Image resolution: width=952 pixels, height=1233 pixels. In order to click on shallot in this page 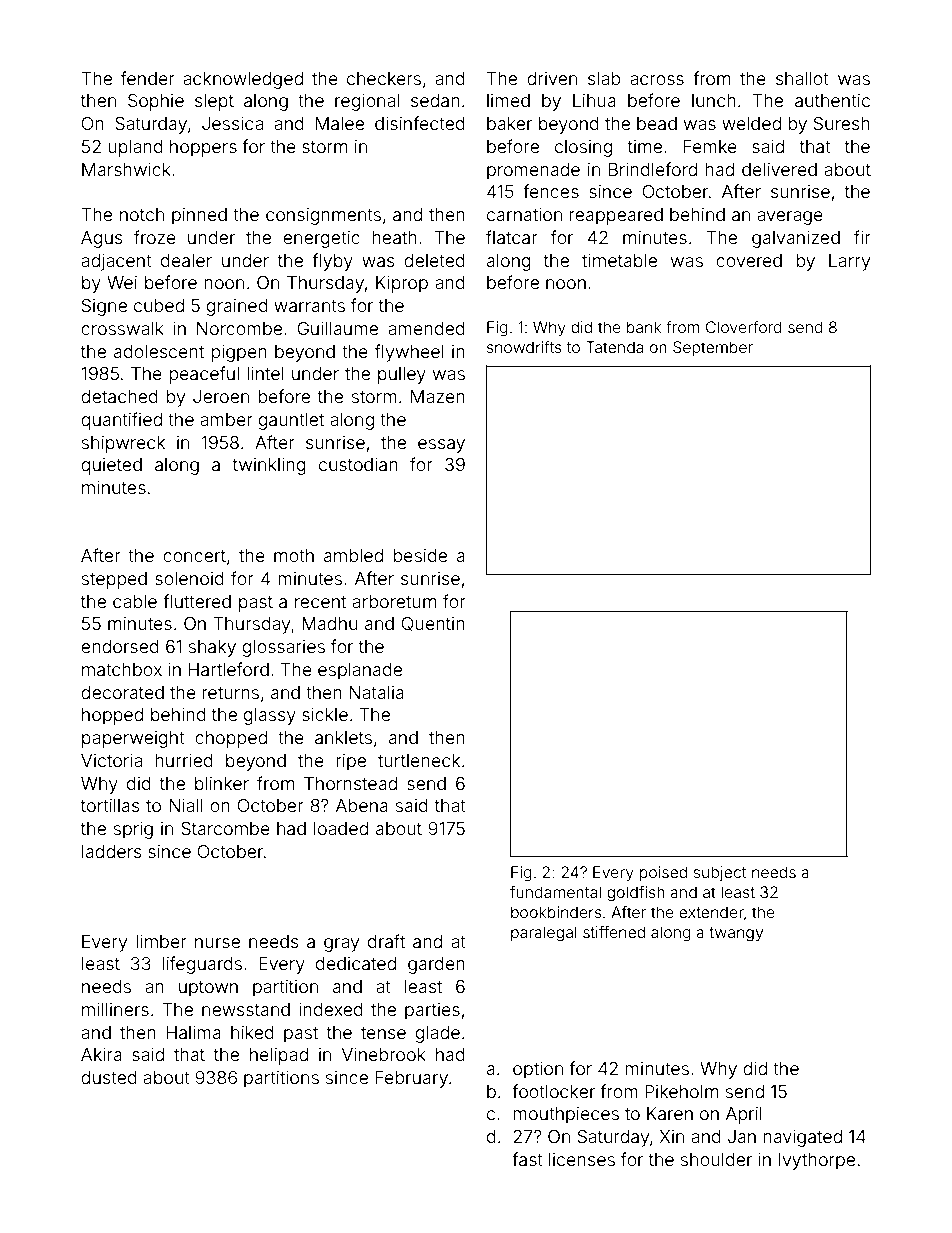, I will do `click(802, 78)`.
